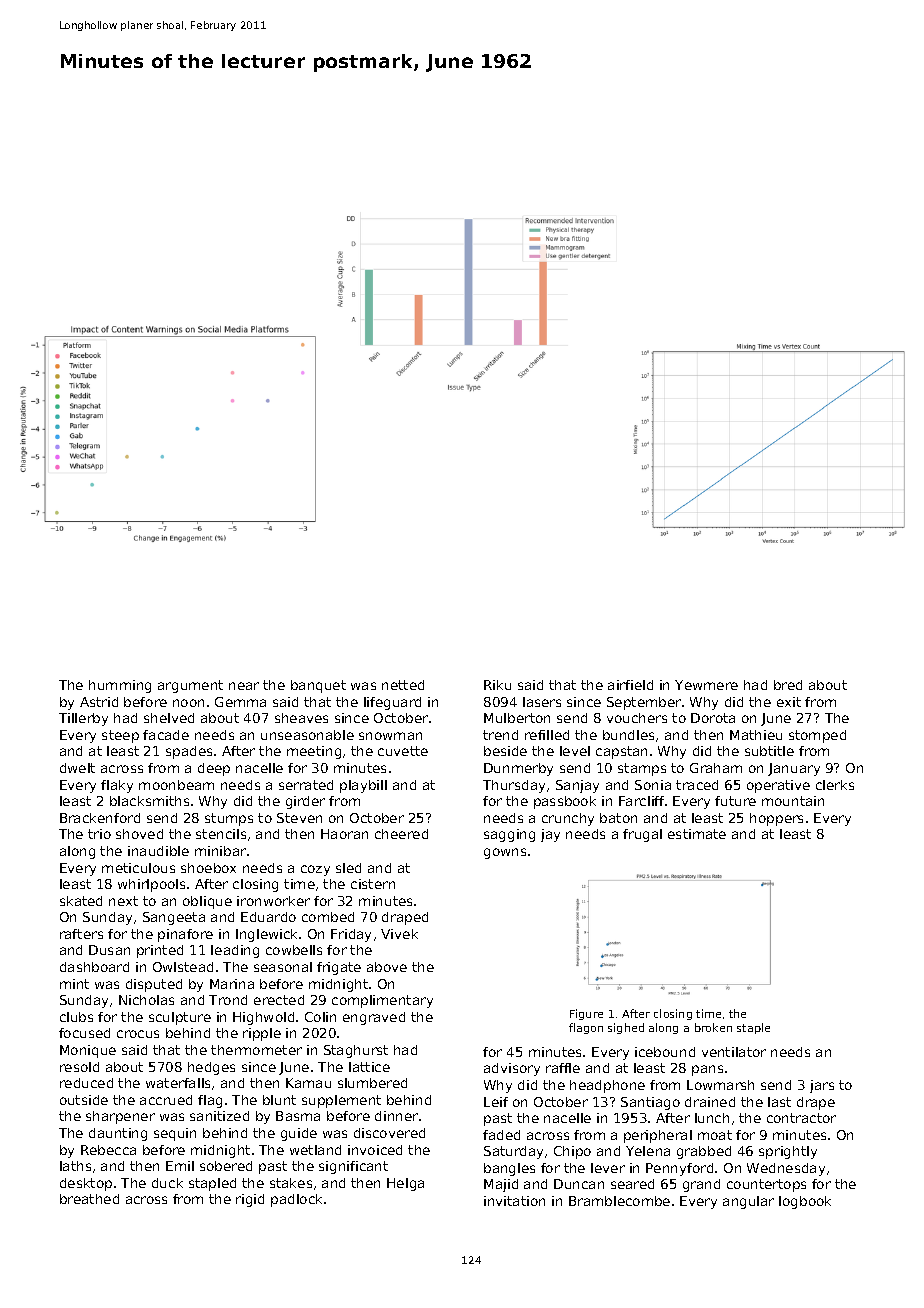 The height and width of the image is (1308, 924). I want to click on pinafore, so click(185, 935).
